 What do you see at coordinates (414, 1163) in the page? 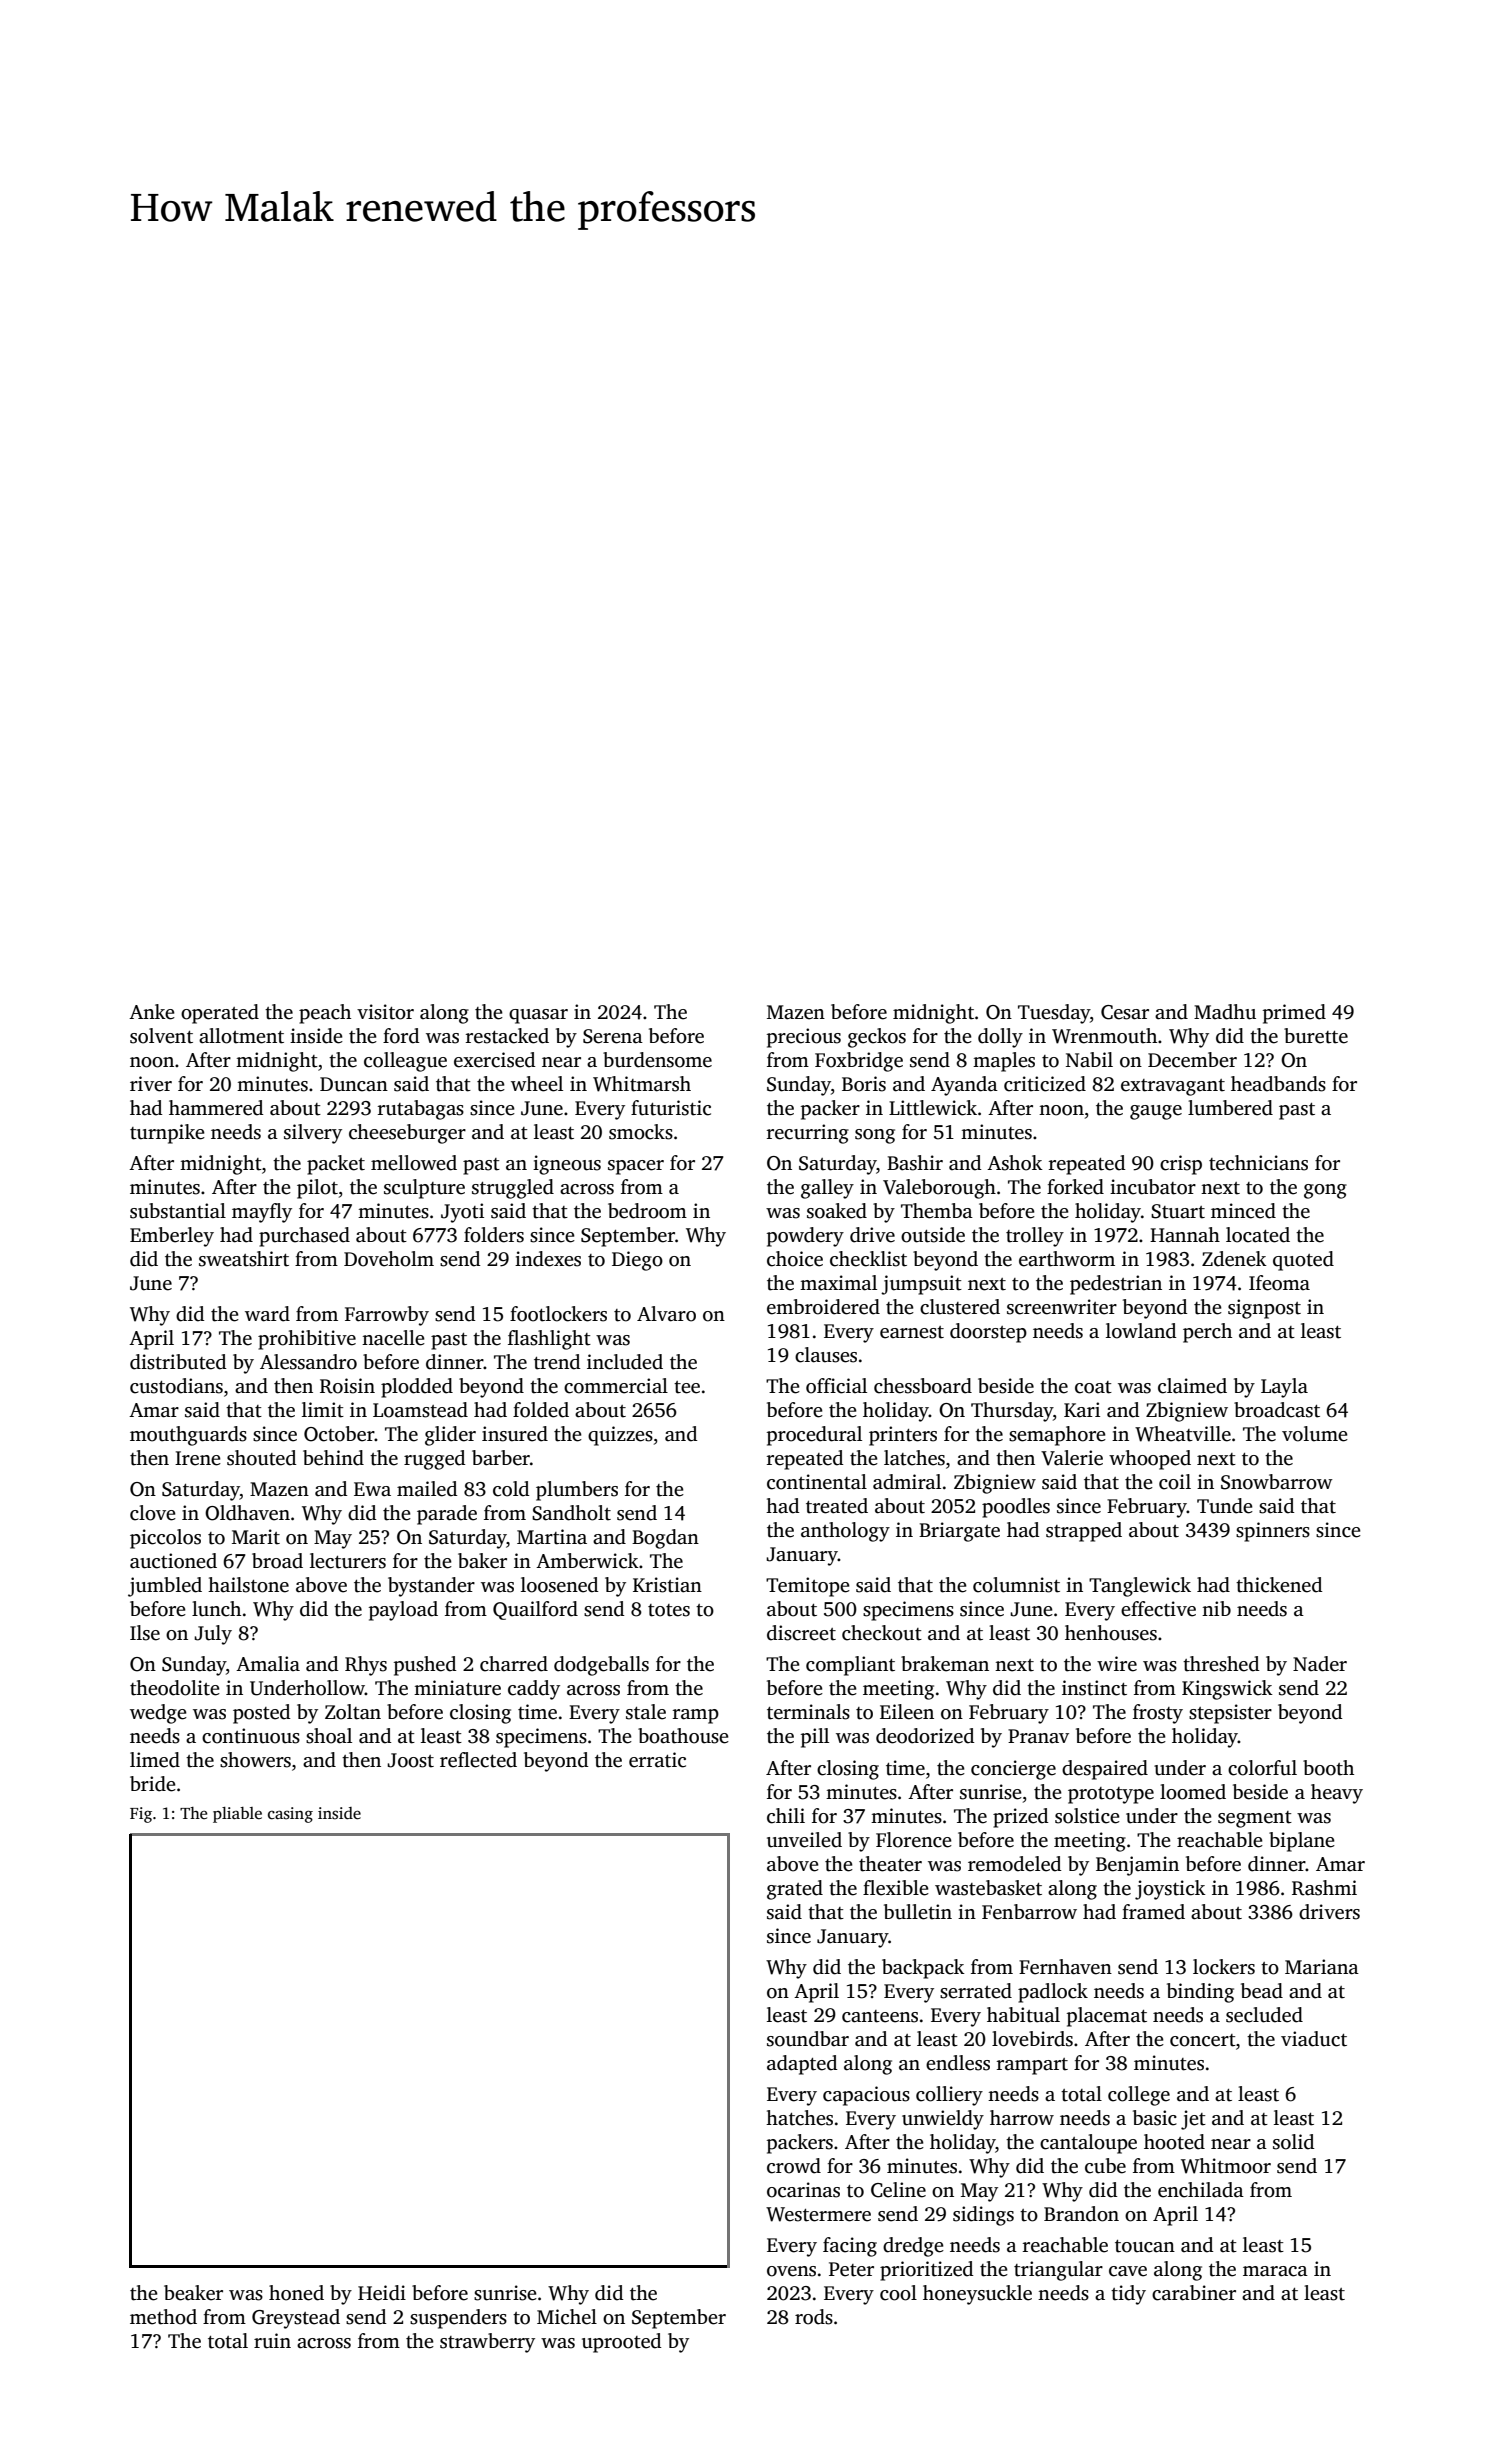
I see `mellowed` at bounding box center [414, 1163].
